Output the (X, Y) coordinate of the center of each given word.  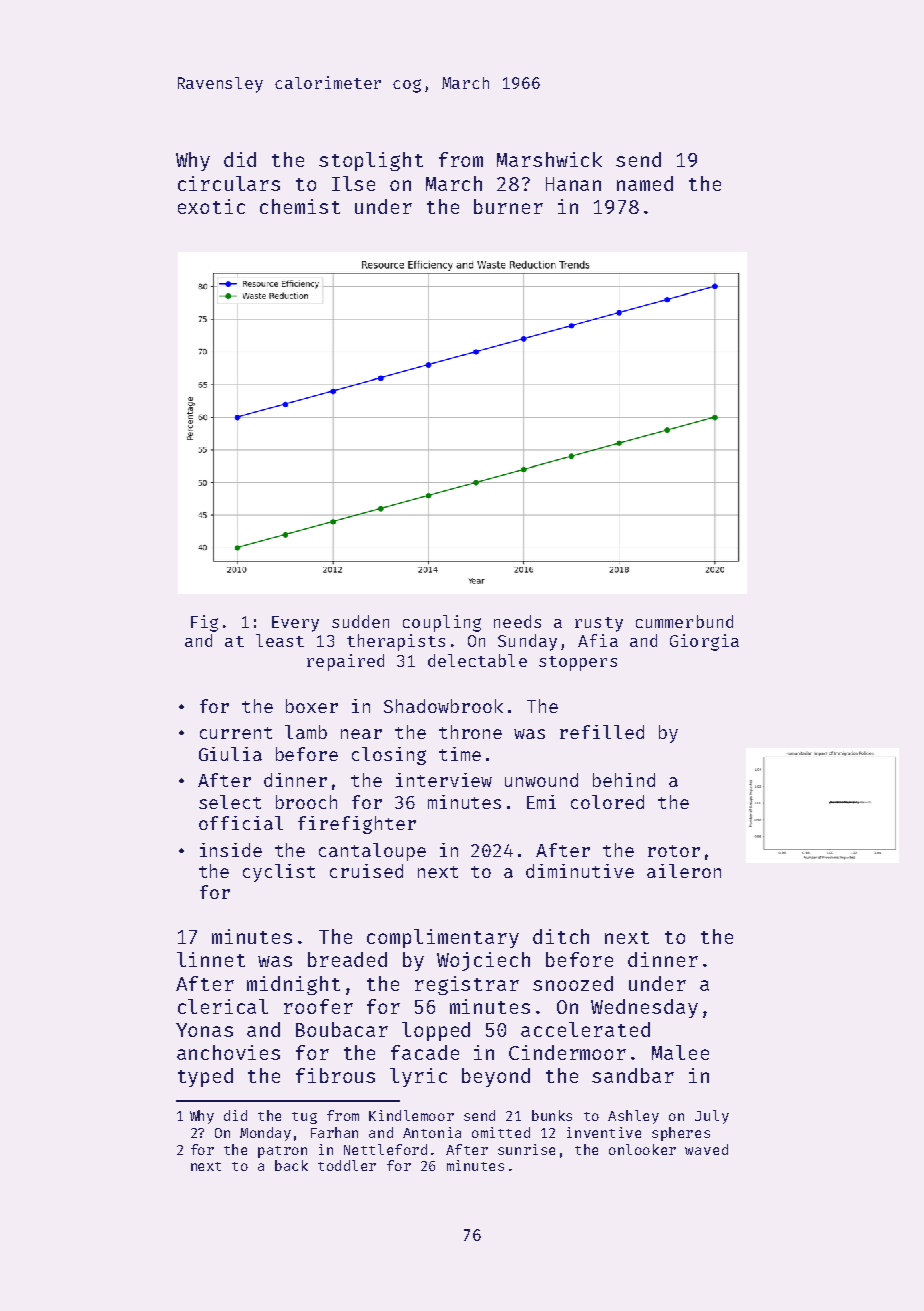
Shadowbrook (443, 706)
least (280, 640)
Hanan (573, 184)
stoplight (371, 161)
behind (624, 780)
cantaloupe (372, 852)
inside (231, 850)
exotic (211, 206)
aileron (684, 871)
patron (282, 1152)
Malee (680, 1052)
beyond (496, 1077)
